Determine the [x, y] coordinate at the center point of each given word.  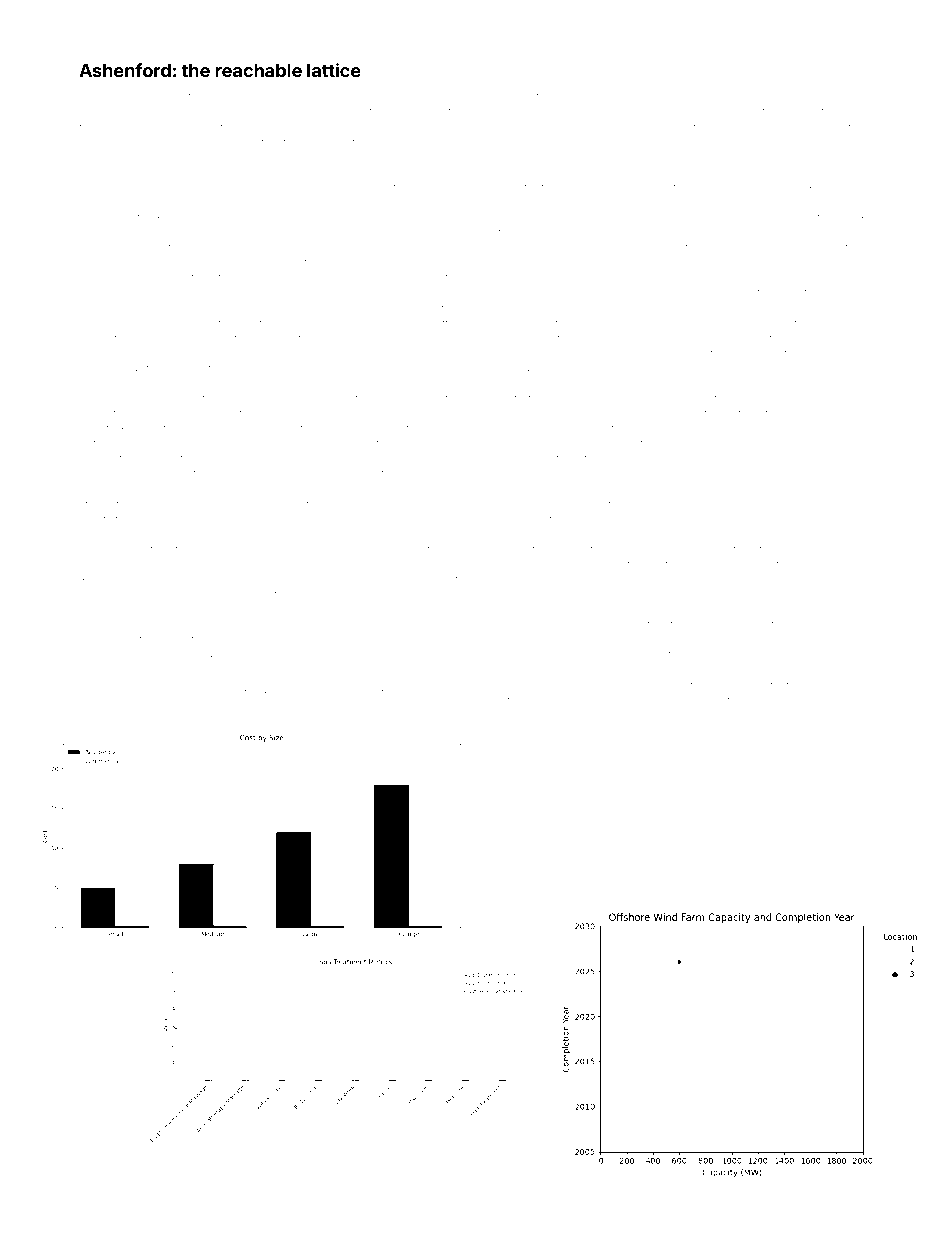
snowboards [112, 565]
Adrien [169, 413]
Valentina [349, 399]
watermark [348, 339]
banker [237, 712]
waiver [848, 565]
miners [568, 97]
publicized [845, 355]
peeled [375, 550]
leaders [841, 188]
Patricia [853, 323]
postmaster [362, 144]
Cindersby [708, 98]
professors [565, 323]
